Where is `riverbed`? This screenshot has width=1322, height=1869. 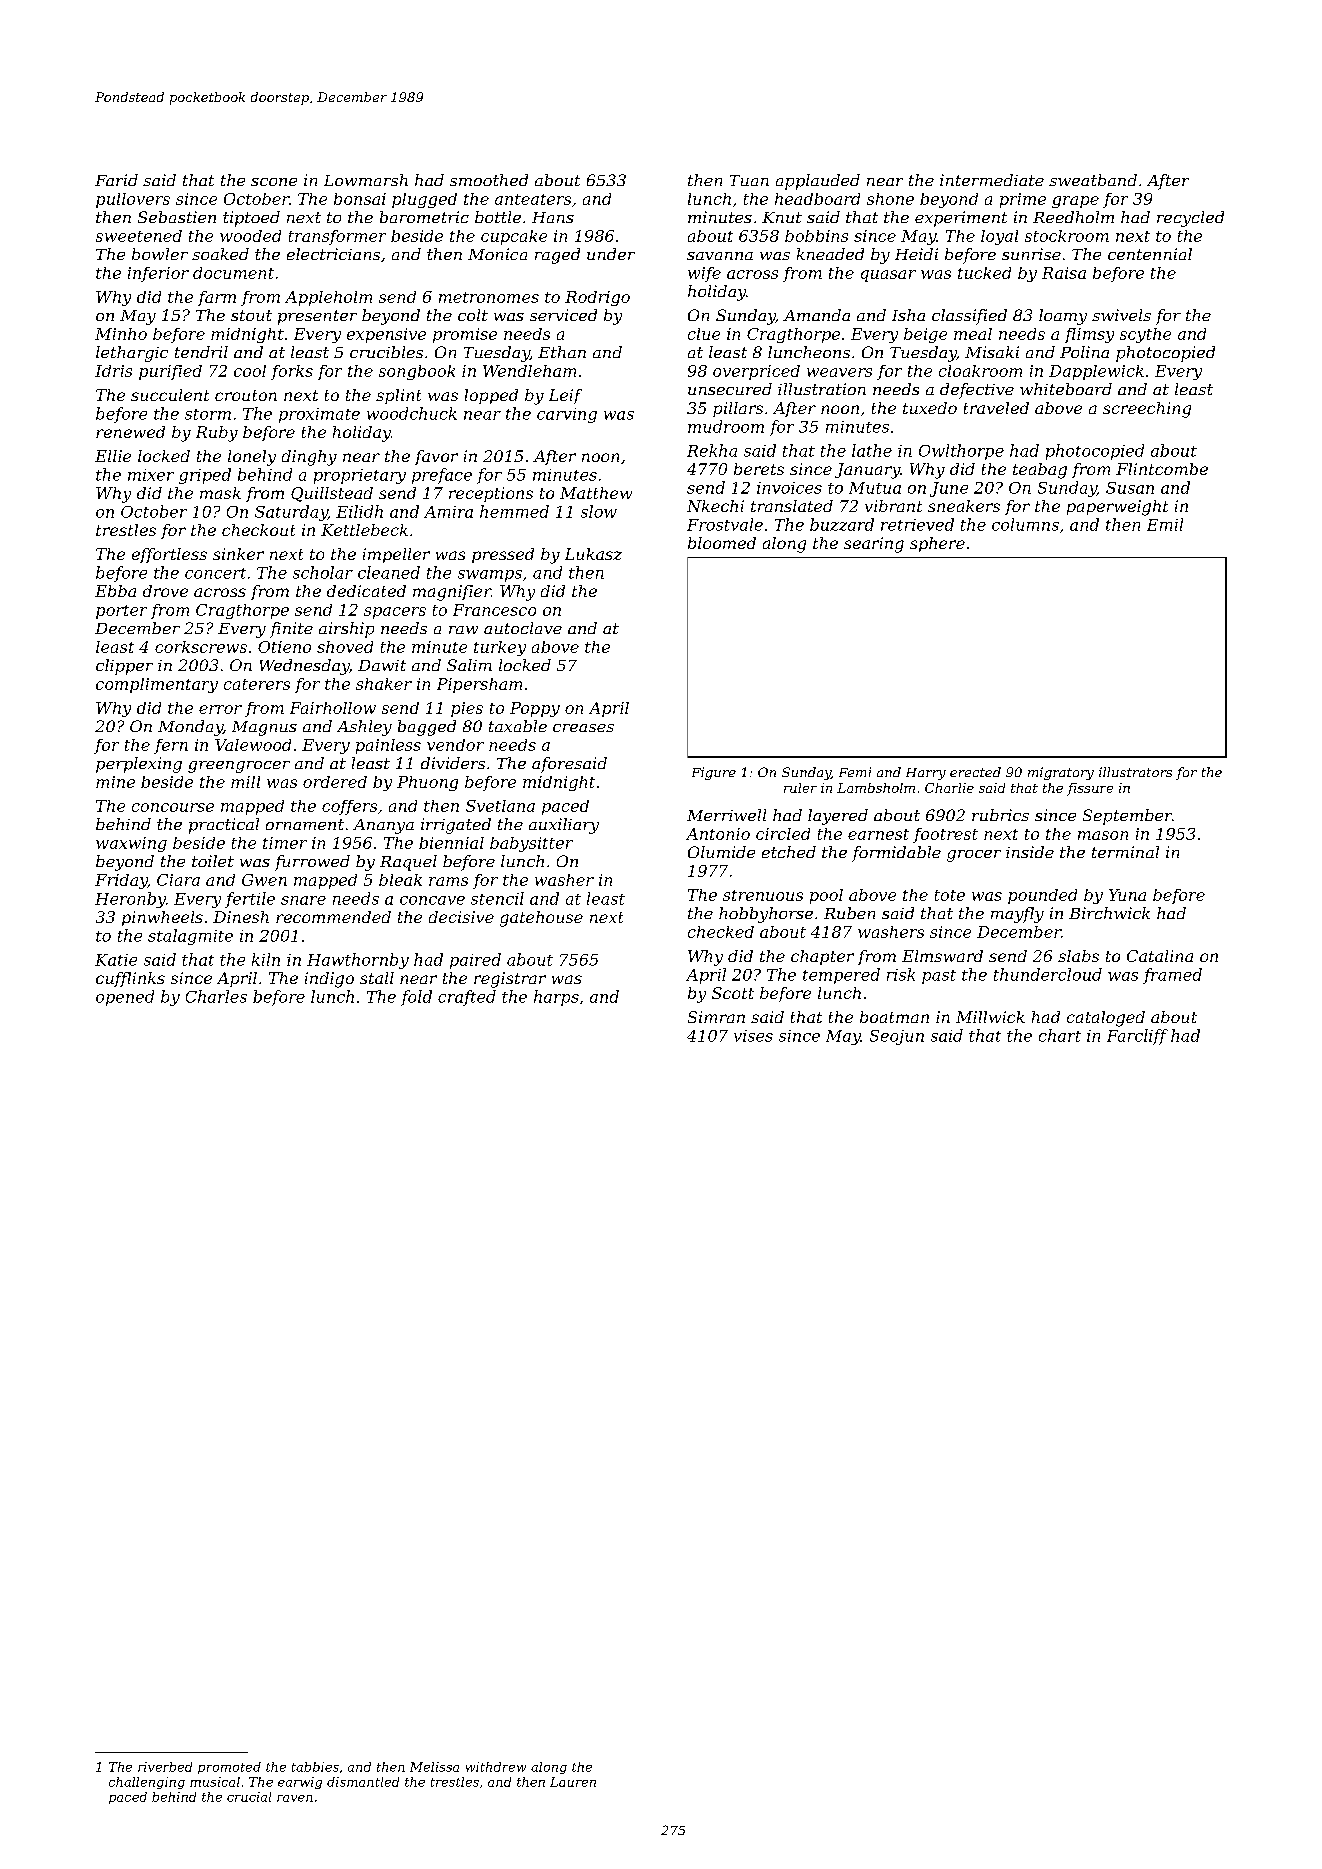
riverbed is located at coordinates (165, 1767).
